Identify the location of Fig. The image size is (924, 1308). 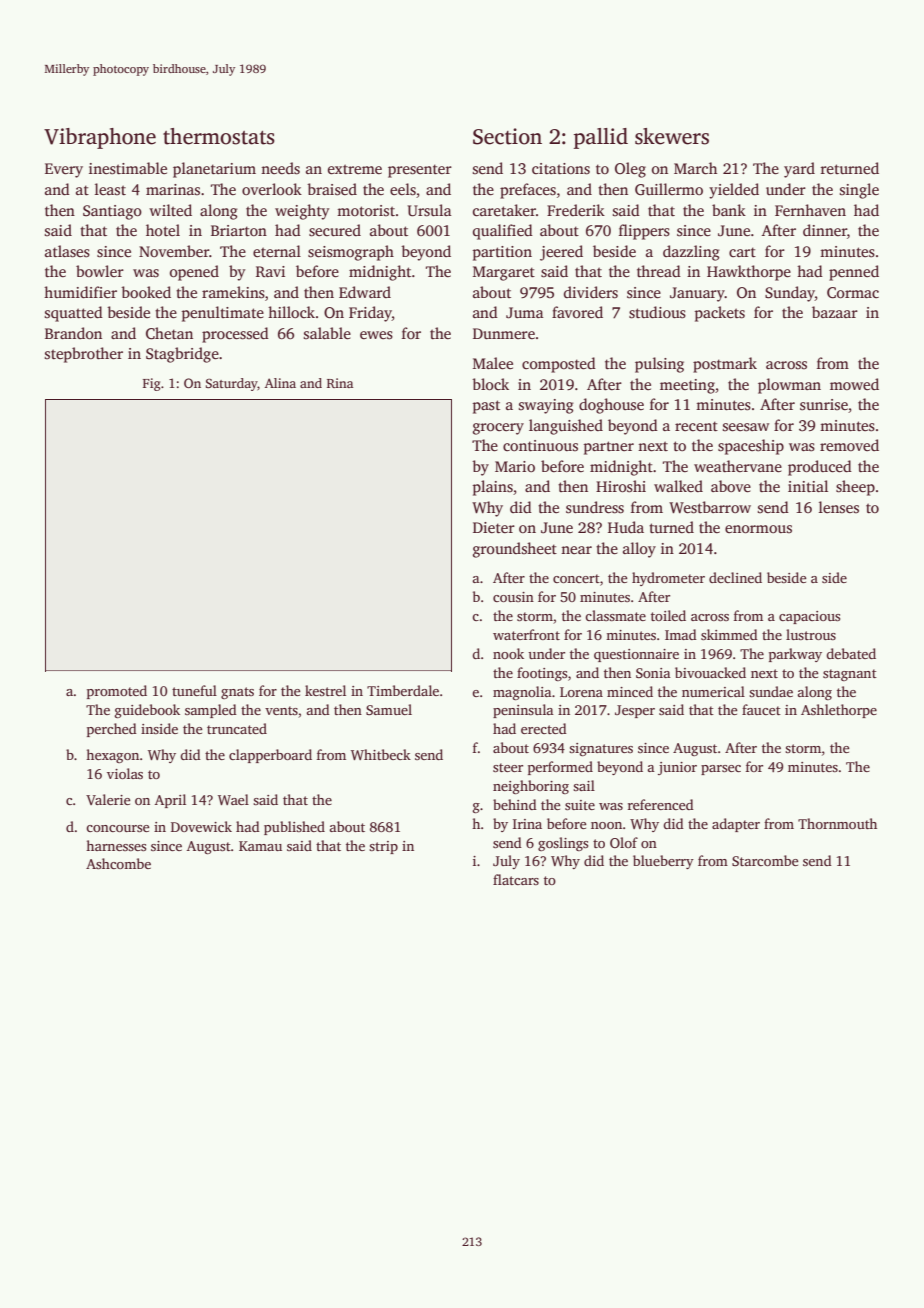
(152, 384).
